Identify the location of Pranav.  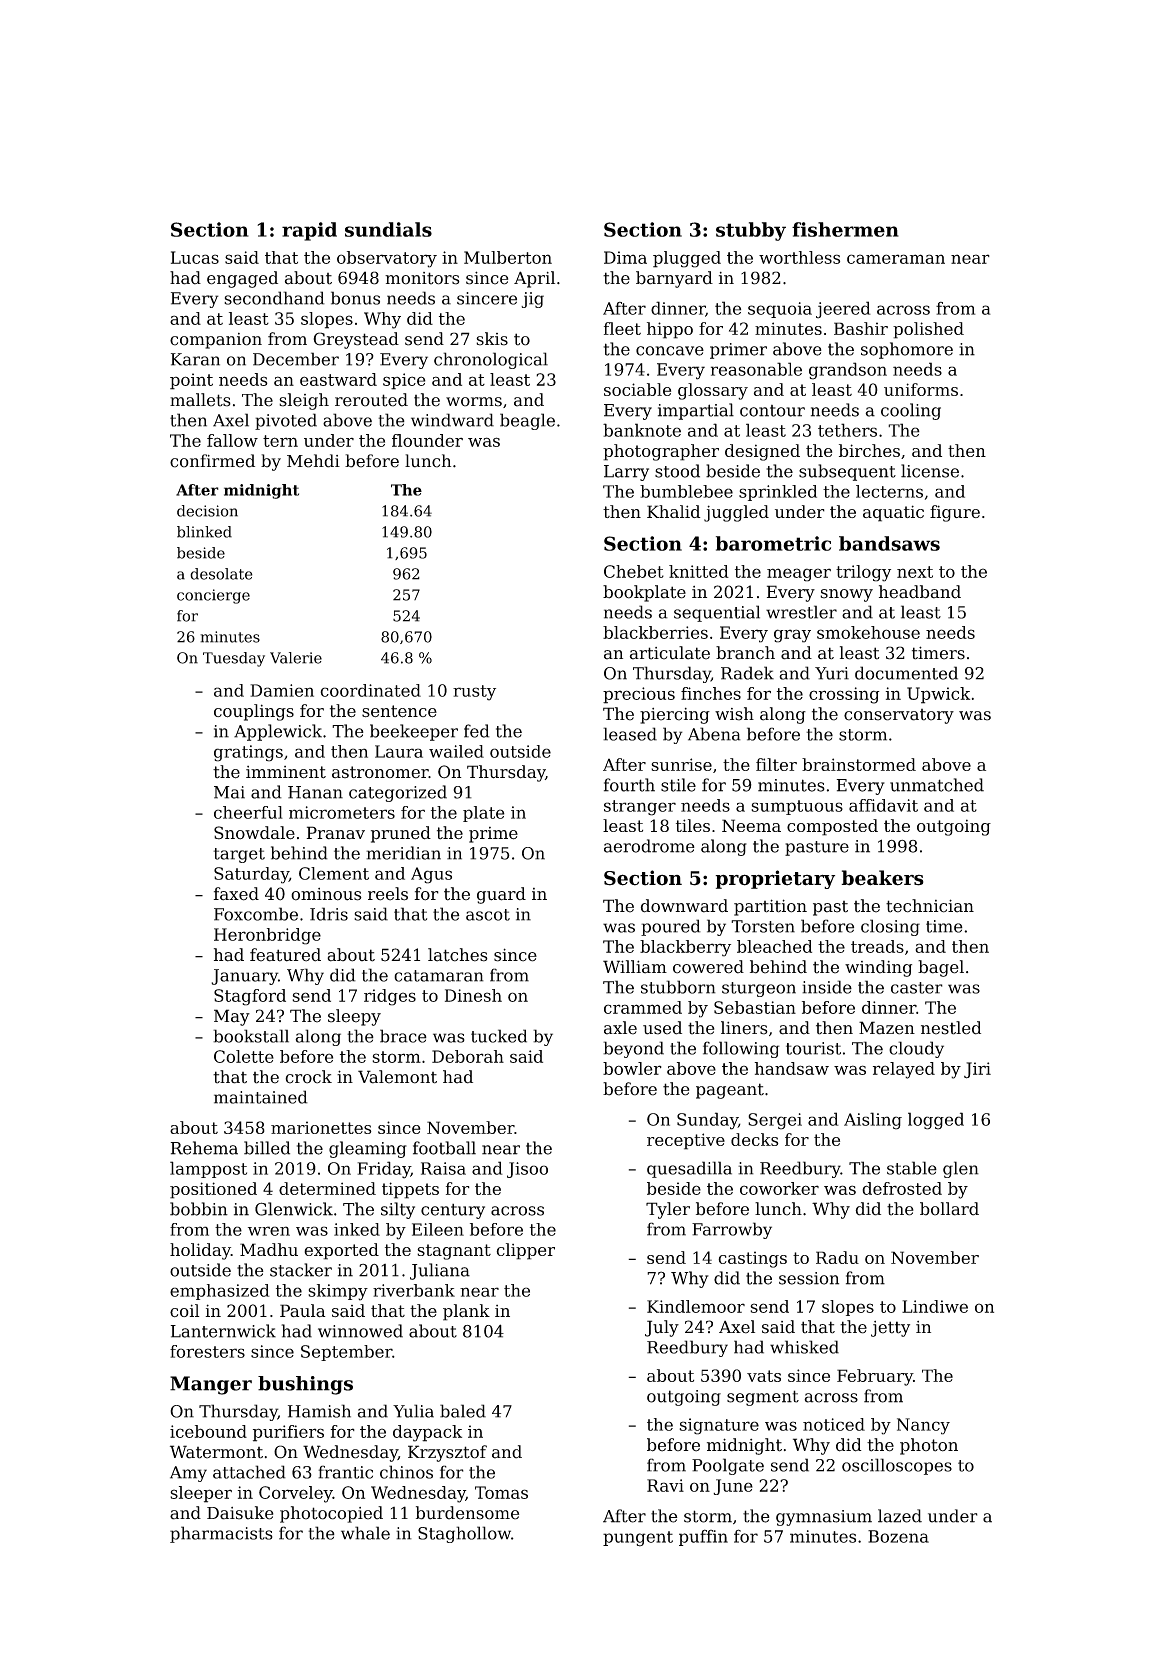
(335, 833).
